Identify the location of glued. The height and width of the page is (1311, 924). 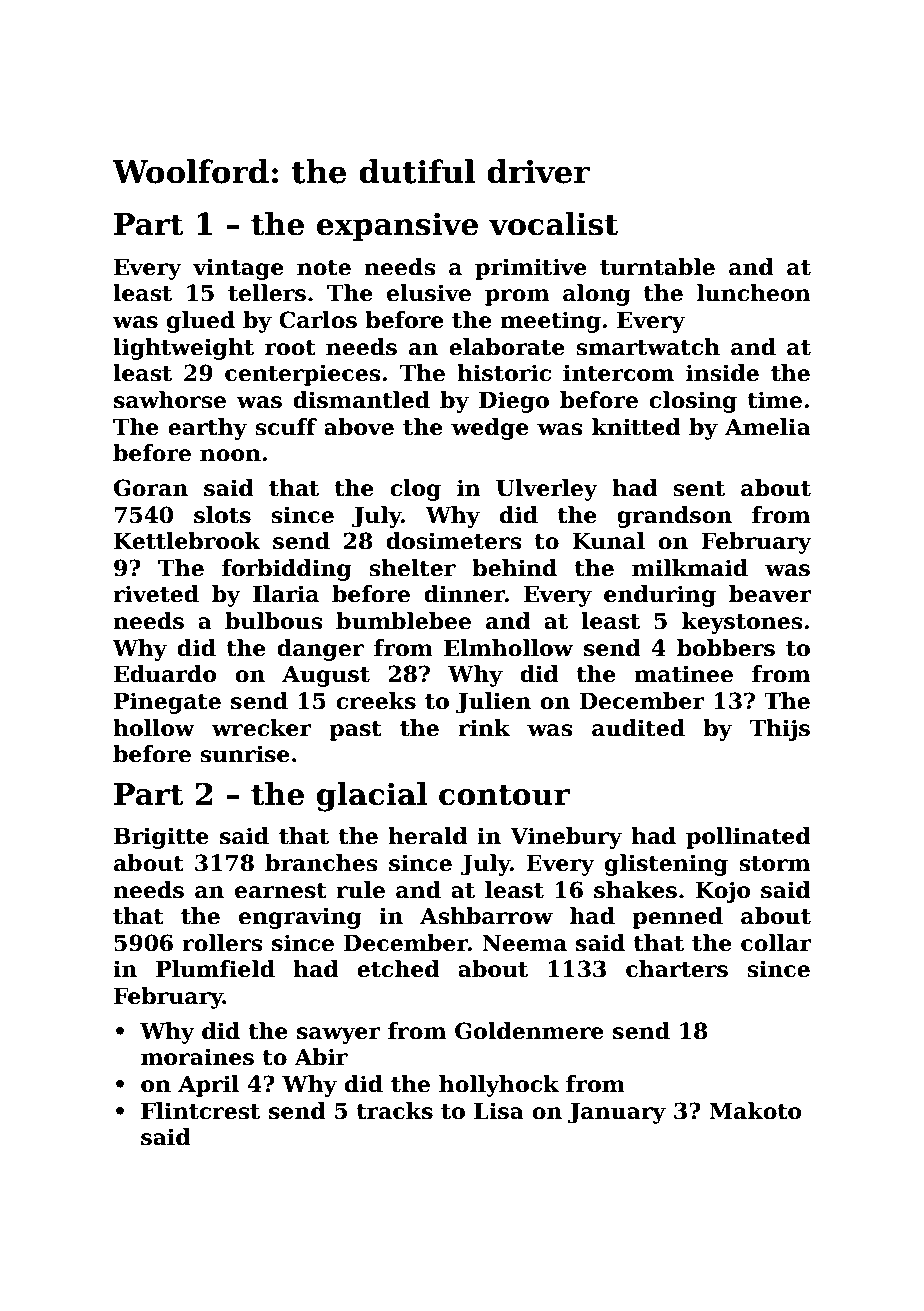
(201, 322).
